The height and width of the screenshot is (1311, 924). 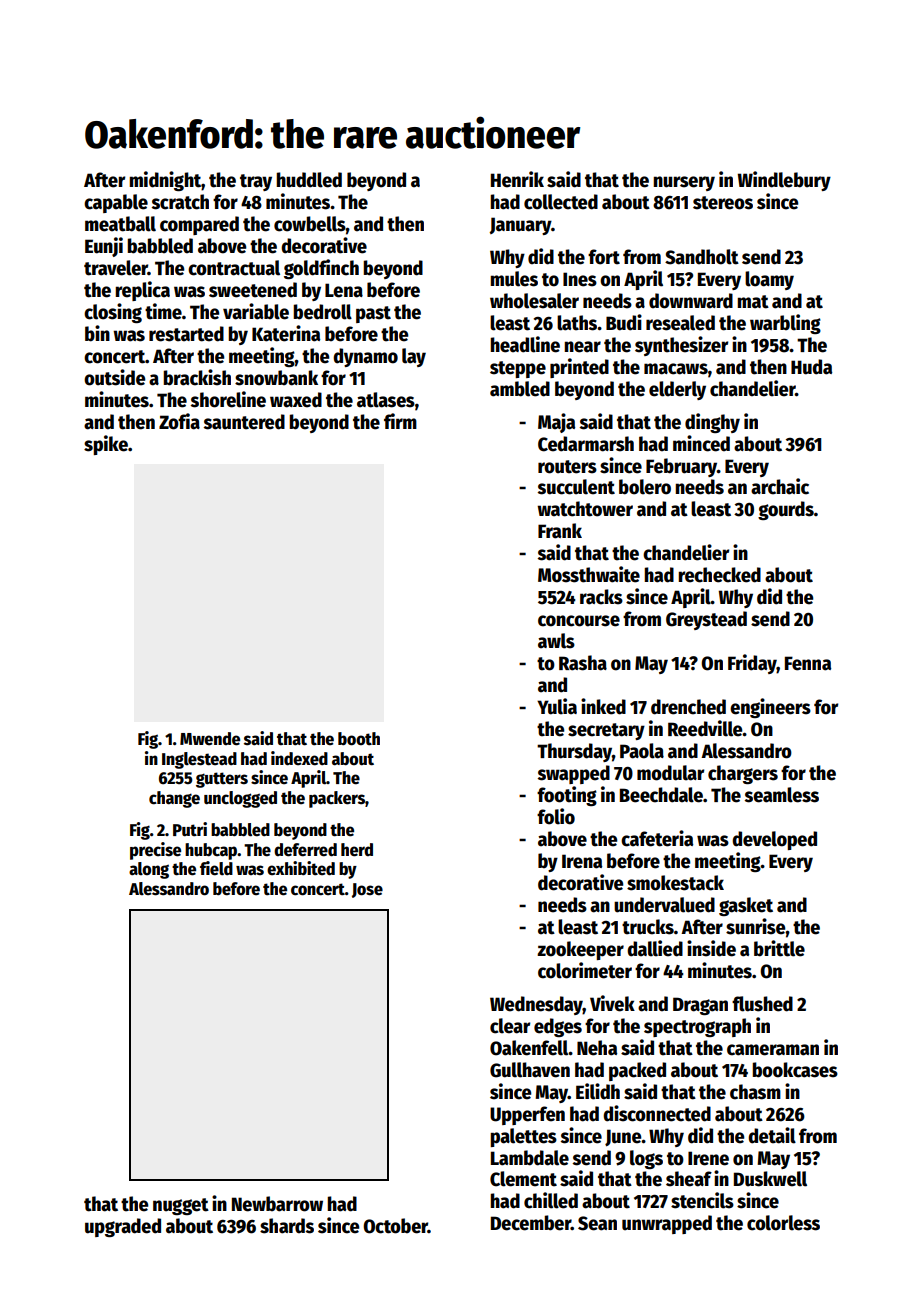 What do you see at coordinates (256, 182) in the screenshot?
I see `tray` at bounding box center [256, 182].
